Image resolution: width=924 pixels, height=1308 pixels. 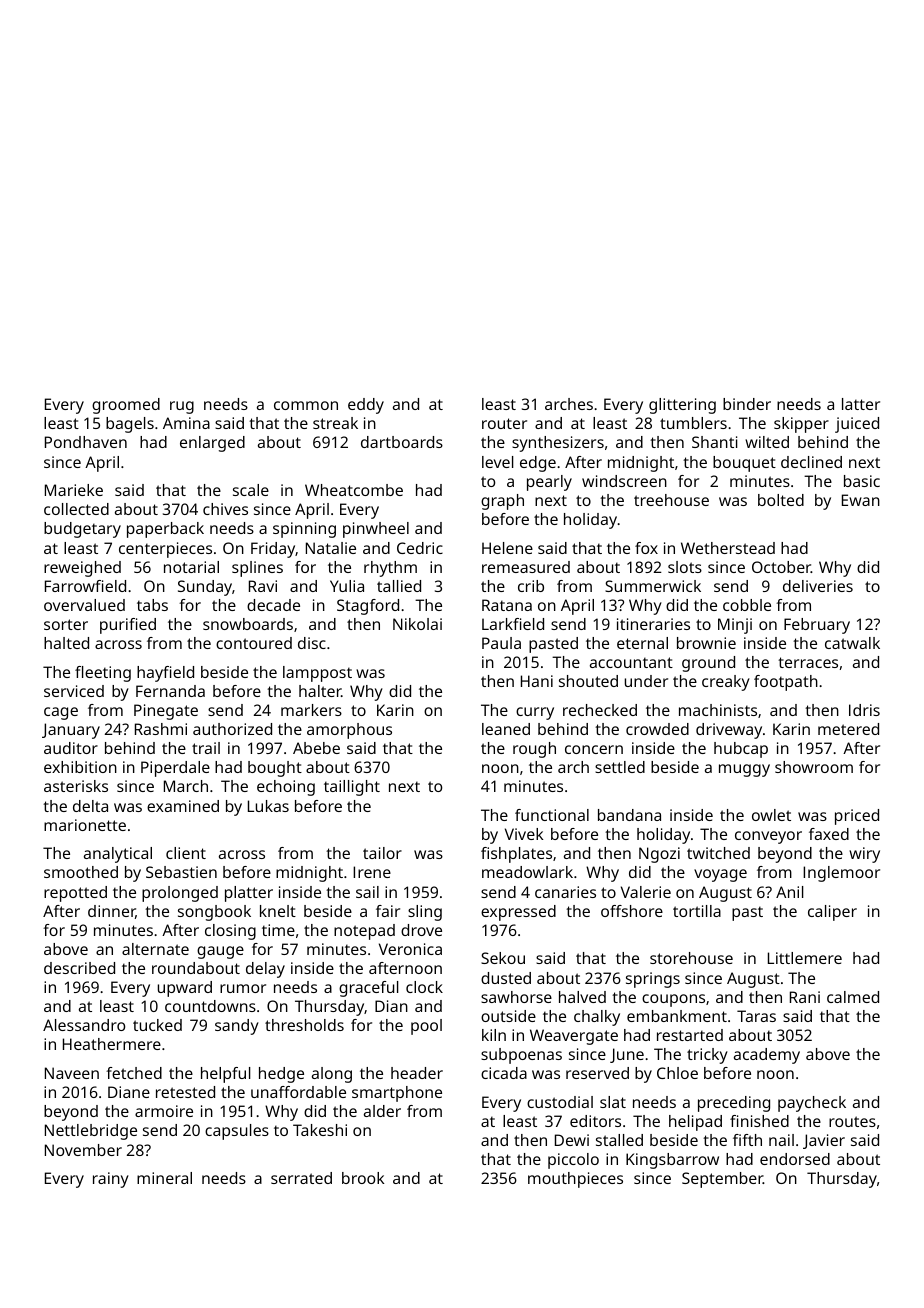 What do you see at coordinates (853, 997) in the image?
I see `calmed` at bounding box center [853, 997].
